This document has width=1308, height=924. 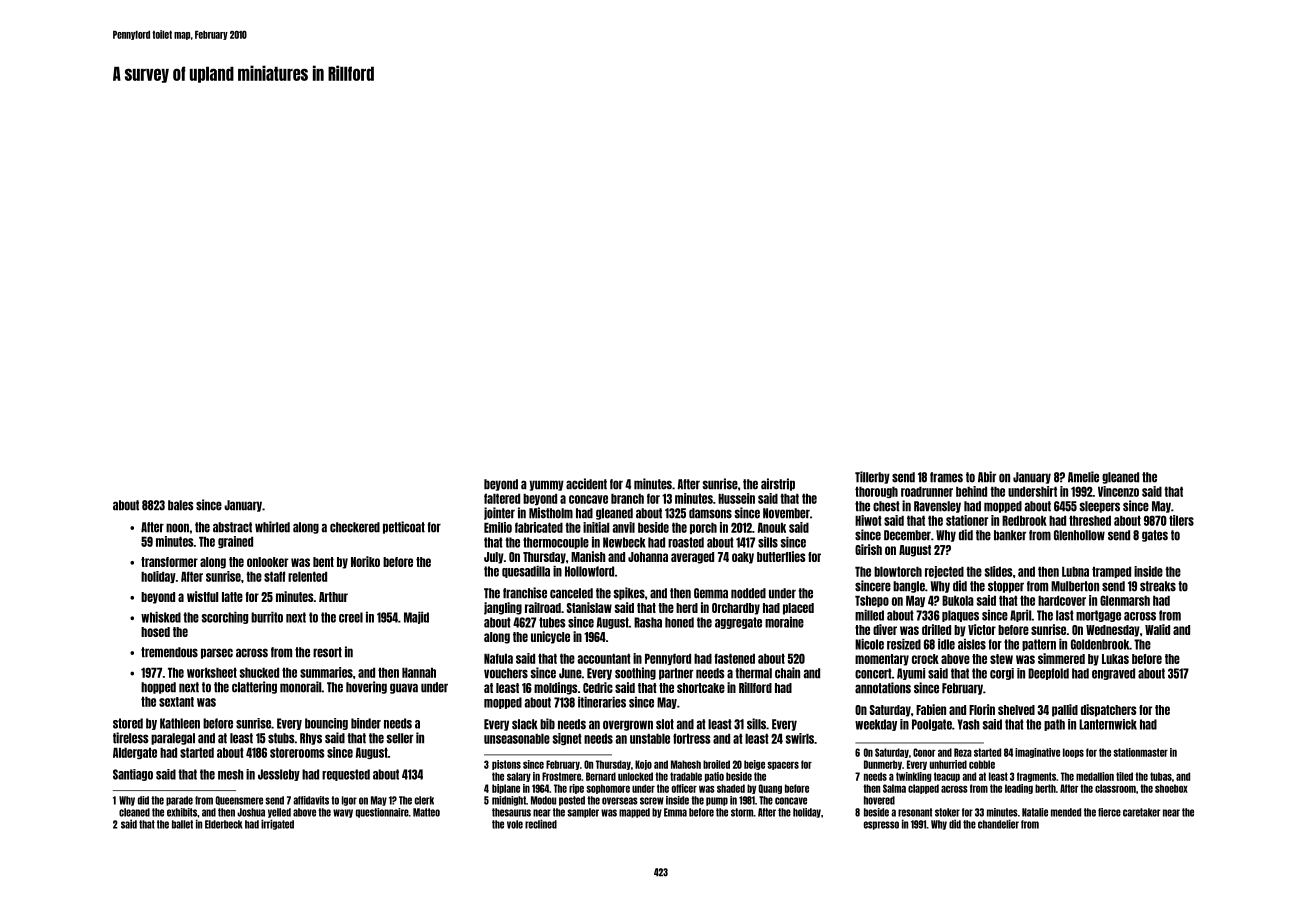 I want to click on Glenmarsh, so click(x=1125, y=600).
